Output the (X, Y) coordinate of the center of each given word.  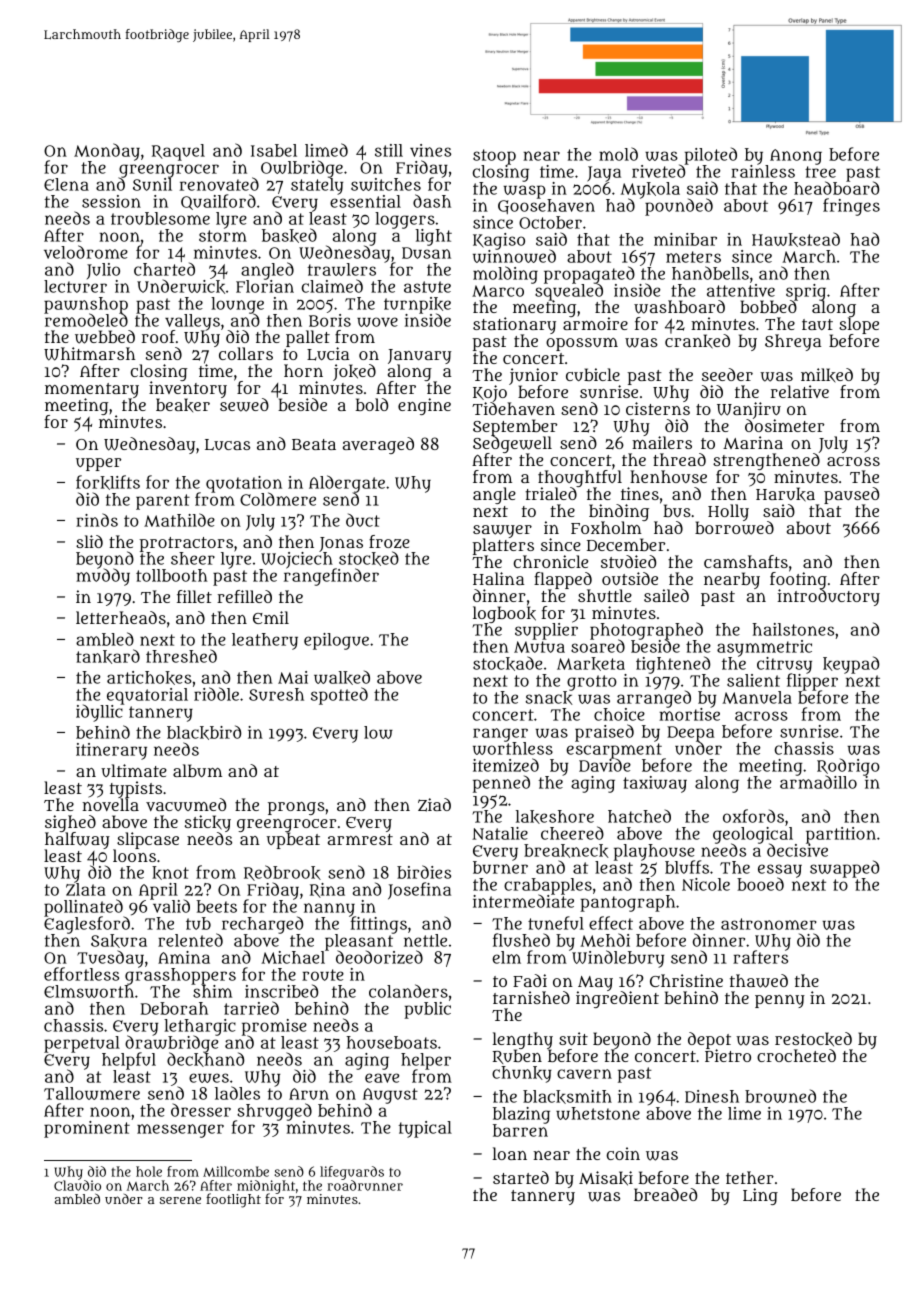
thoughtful (580, 478)
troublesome (160, 218)
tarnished (531, 997)
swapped (844, 869)
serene (180, 1200)
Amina (184, 957)
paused (851, 495)
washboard (679, 307)
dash (432, 201)
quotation (244, 484)
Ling (760, 1196)
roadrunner (365, 1185)
